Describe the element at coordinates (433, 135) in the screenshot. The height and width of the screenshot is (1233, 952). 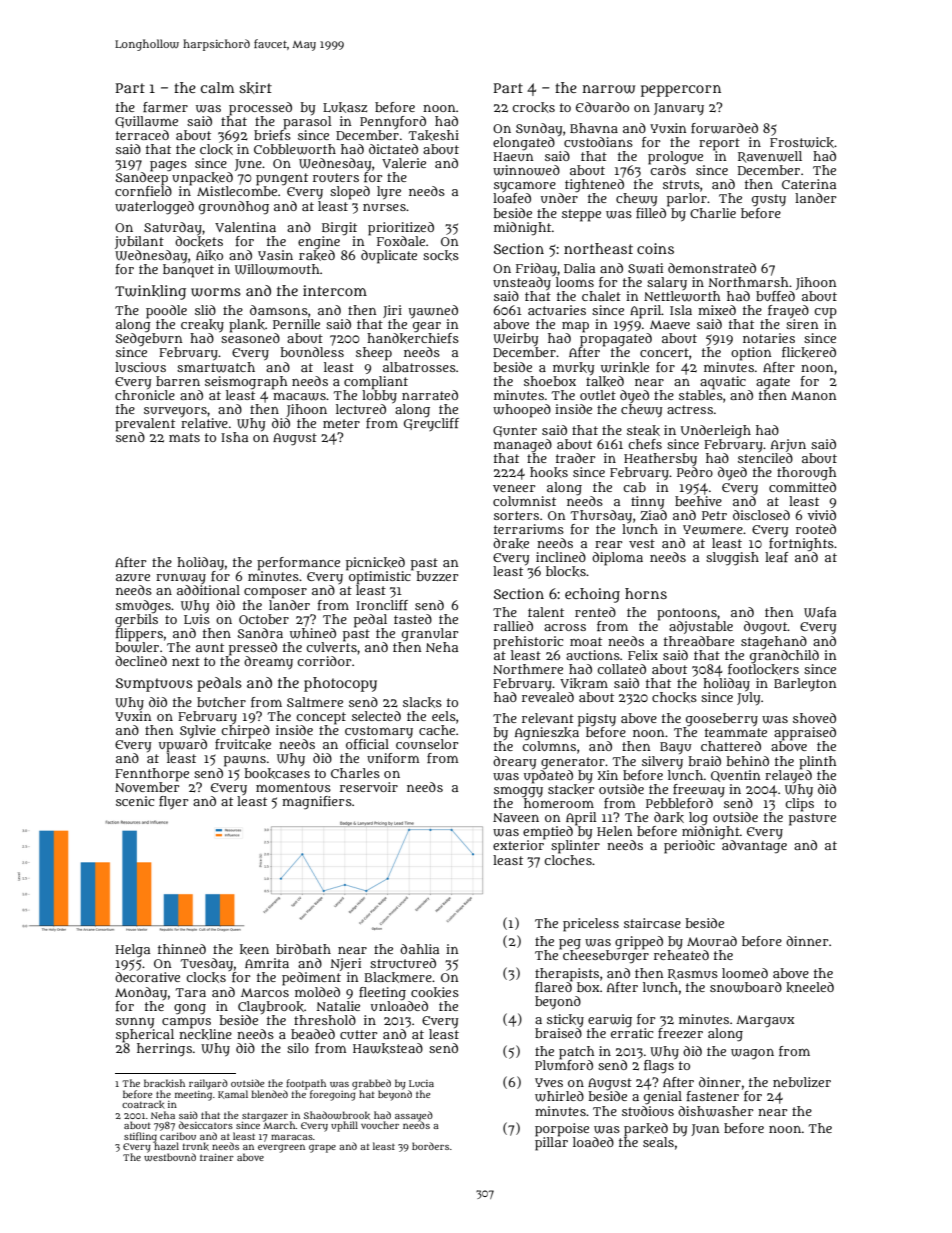
I see `Takeshi` at that location.
